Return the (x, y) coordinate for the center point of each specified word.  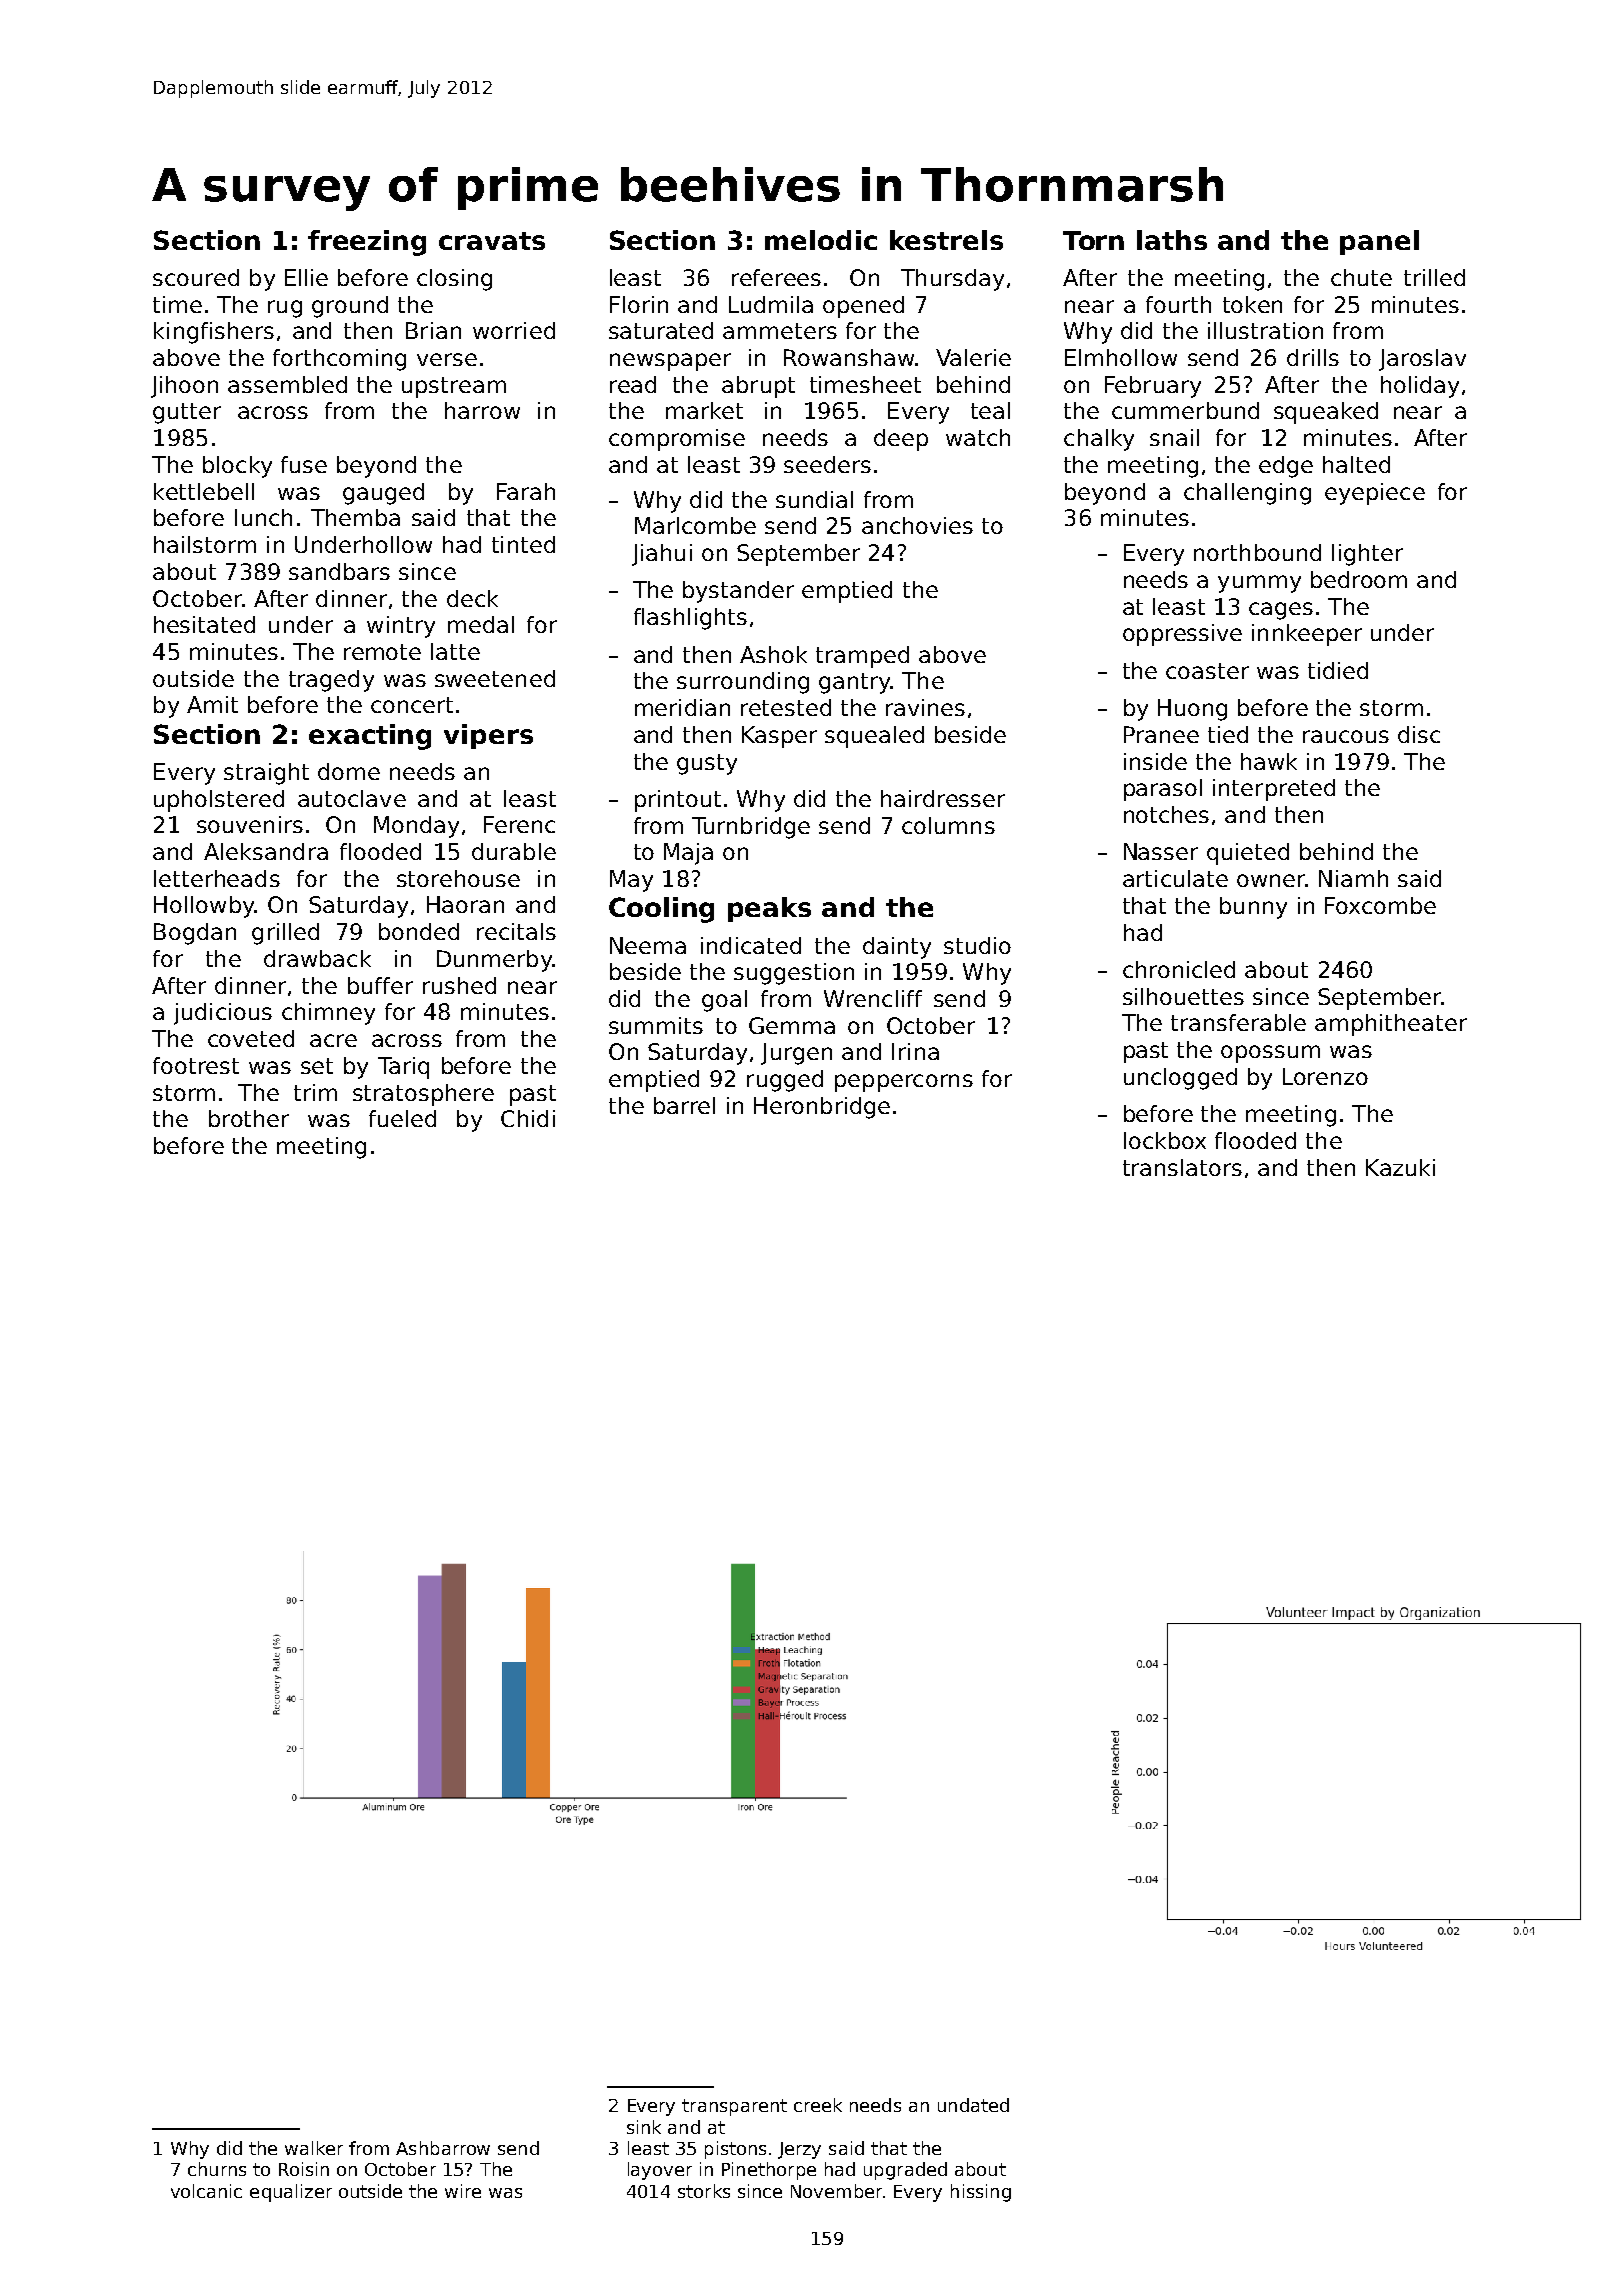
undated (973, 2105)
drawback (317, 958)
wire (463, 2191)
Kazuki (1400, 1167)
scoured (196, 277)
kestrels (946, 240)
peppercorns (904, 1083)
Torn (1093, 240)
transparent (734, 2107)
